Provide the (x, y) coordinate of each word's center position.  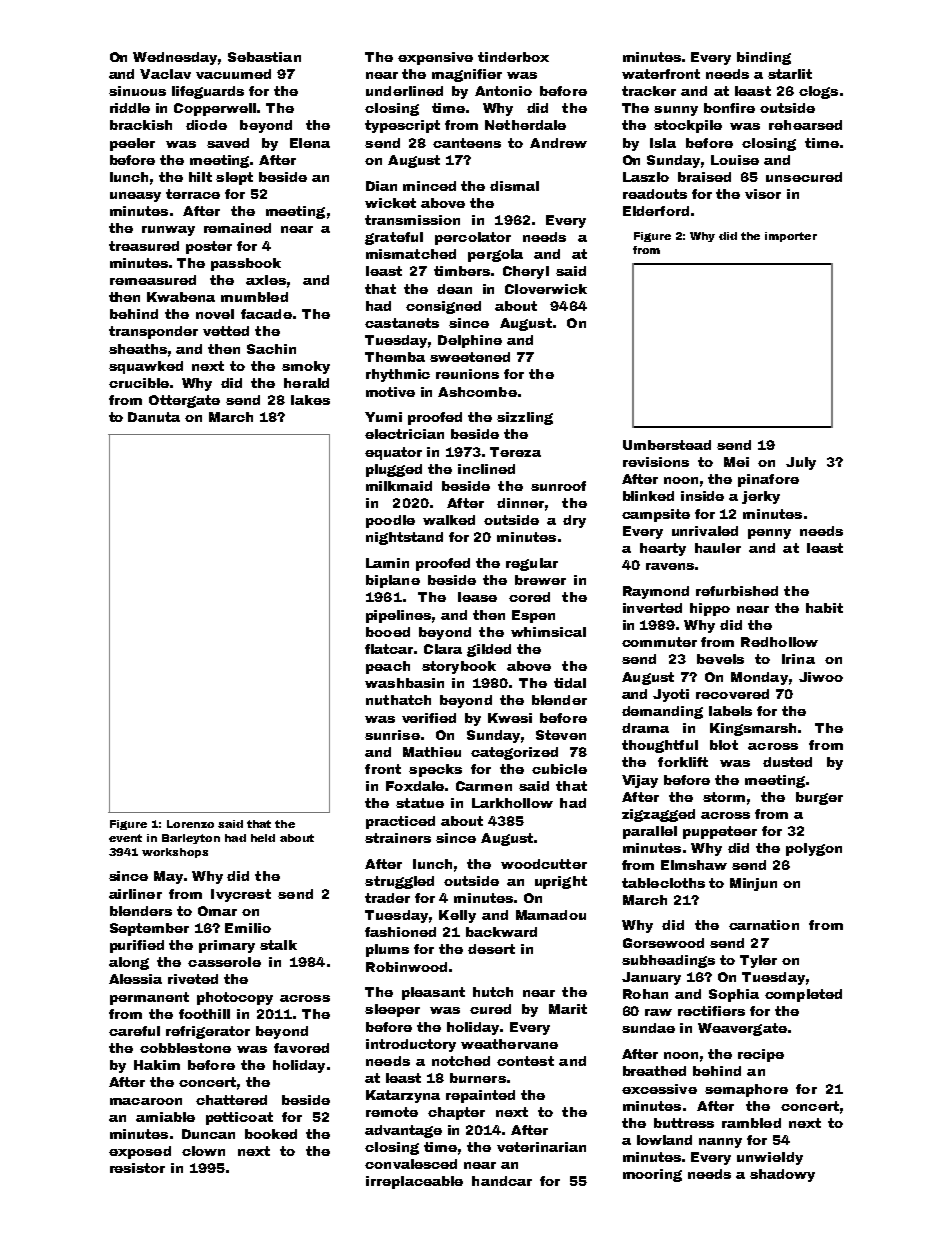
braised (704, 177)
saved (228, 143)
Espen (533, 616)
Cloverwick (546, 289)
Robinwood (406, 967)
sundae (648, 1028)
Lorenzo (190, 824)
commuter (659, 642)
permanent (149, 998)
